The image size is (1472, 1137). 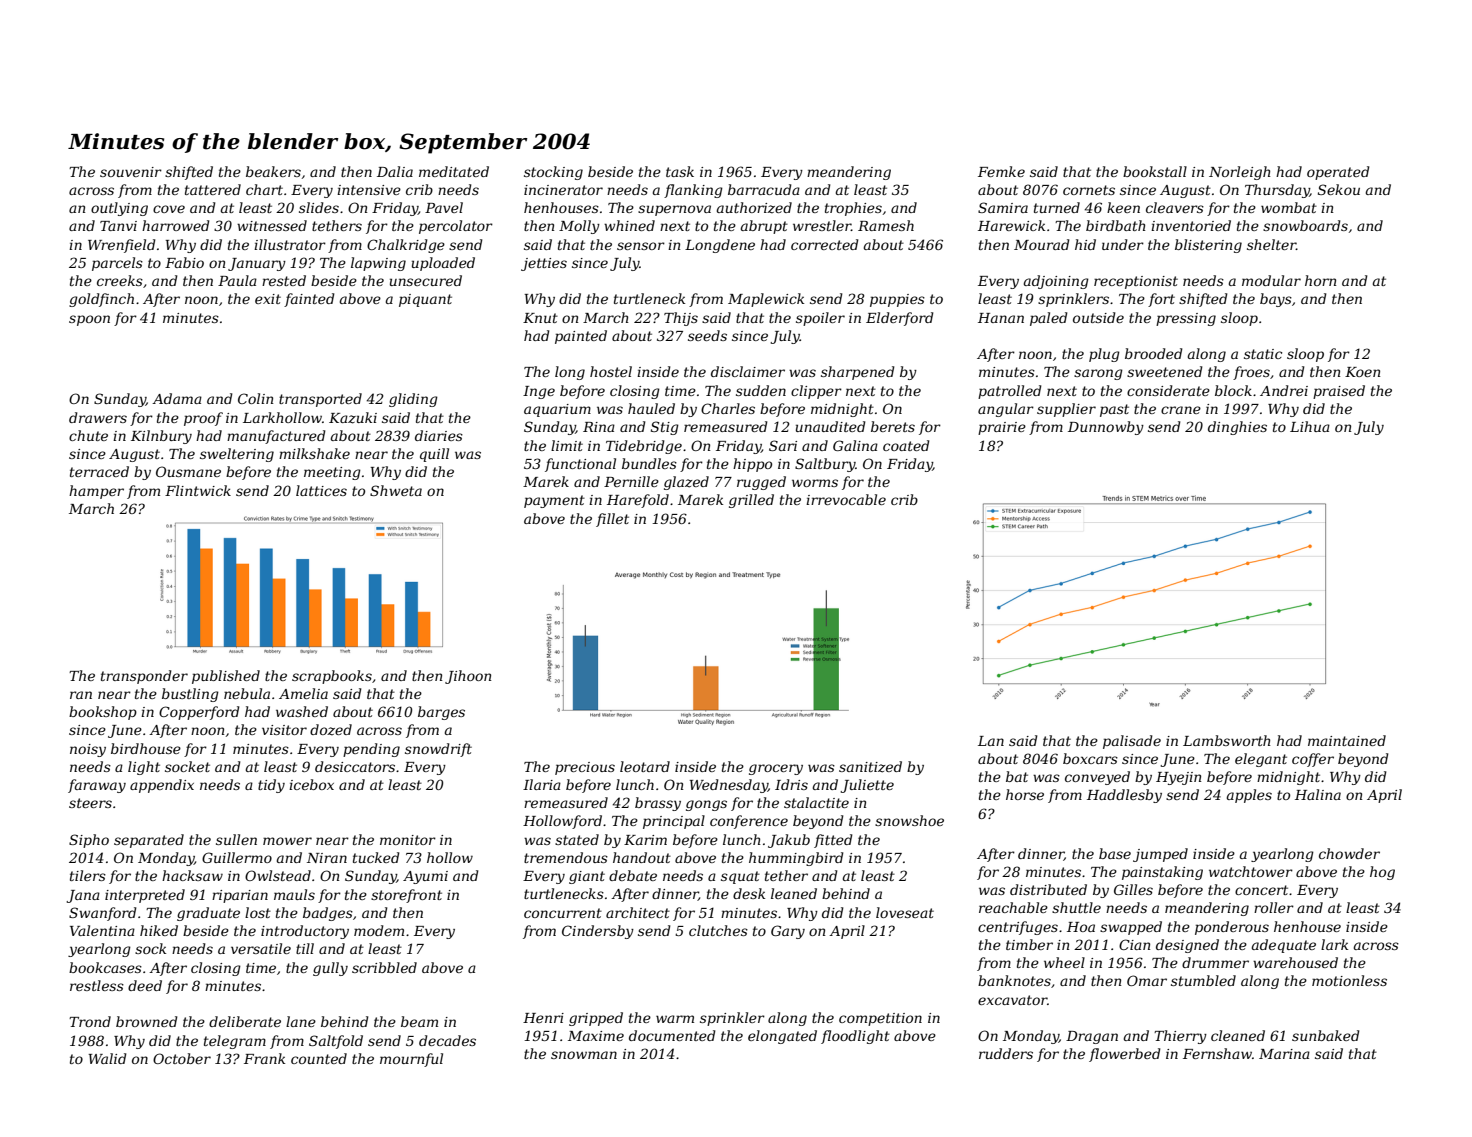 What do you see at coordinates (1085, 244) in the screenshot?
I see `hid` at bounding box center [1085, 244].
